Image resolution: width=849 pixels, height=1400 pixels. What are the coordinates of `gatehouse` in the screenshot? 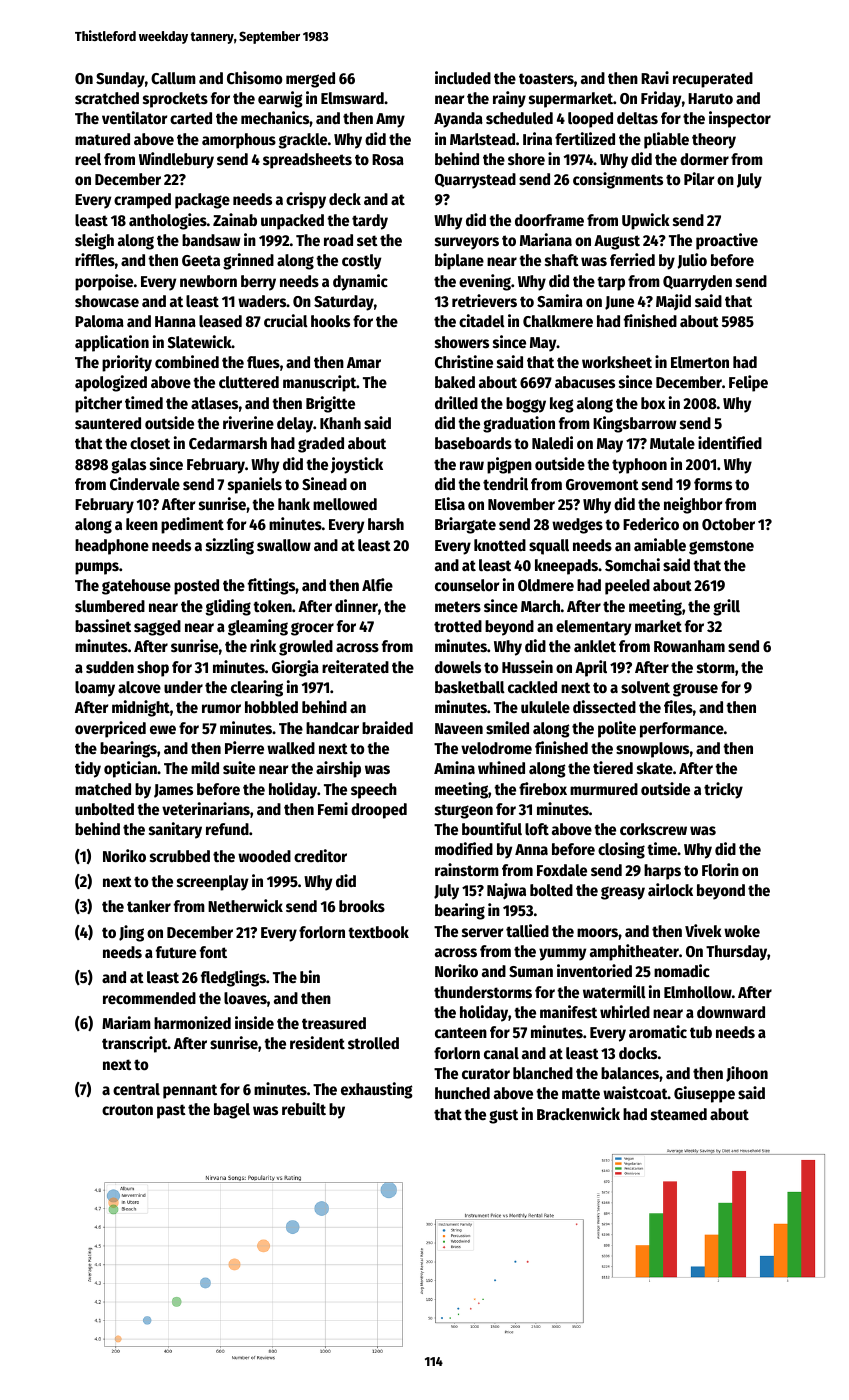 It's located at (136, 587).
